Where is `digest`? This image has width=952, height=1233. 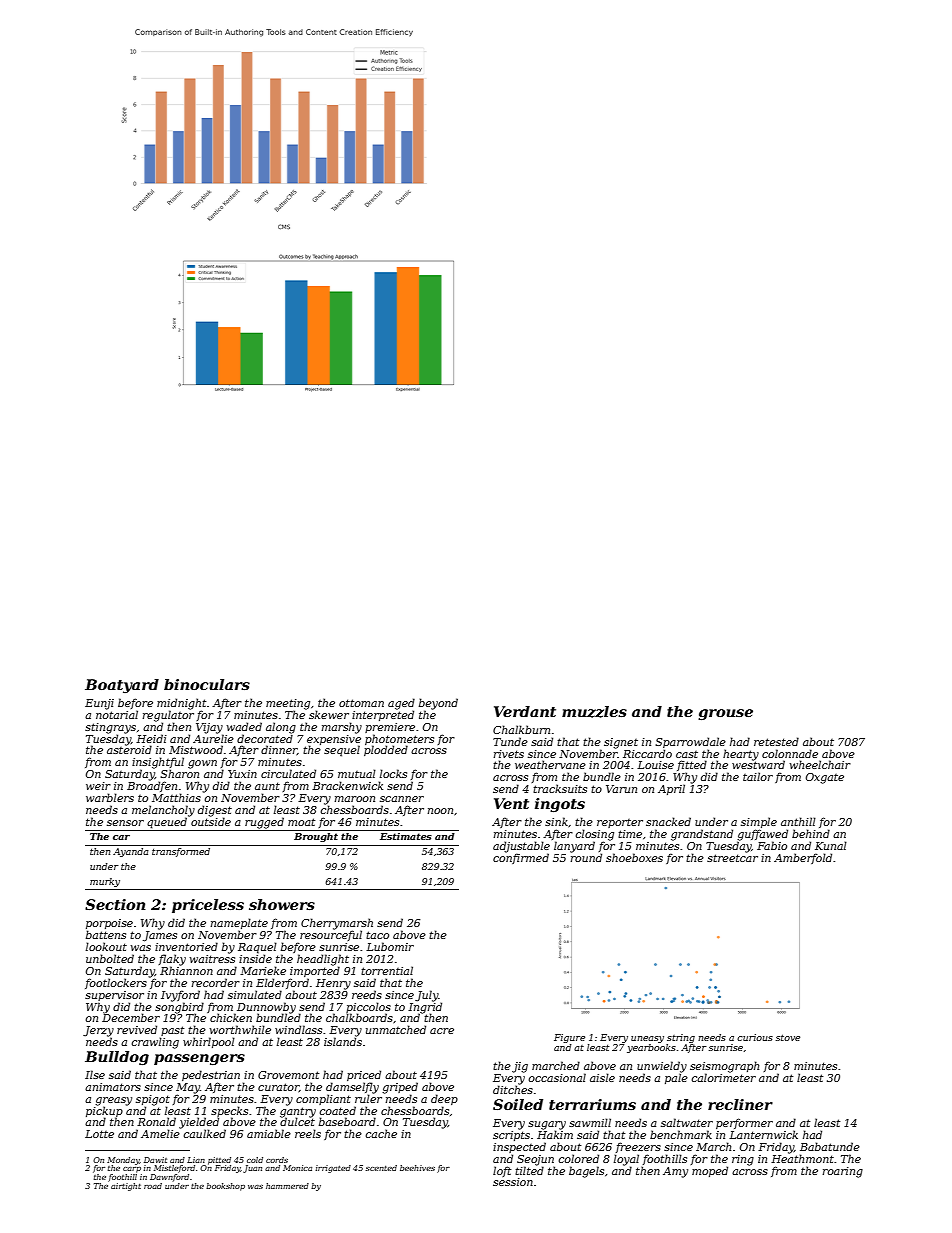 digest is located at coordinates (215, 811).
